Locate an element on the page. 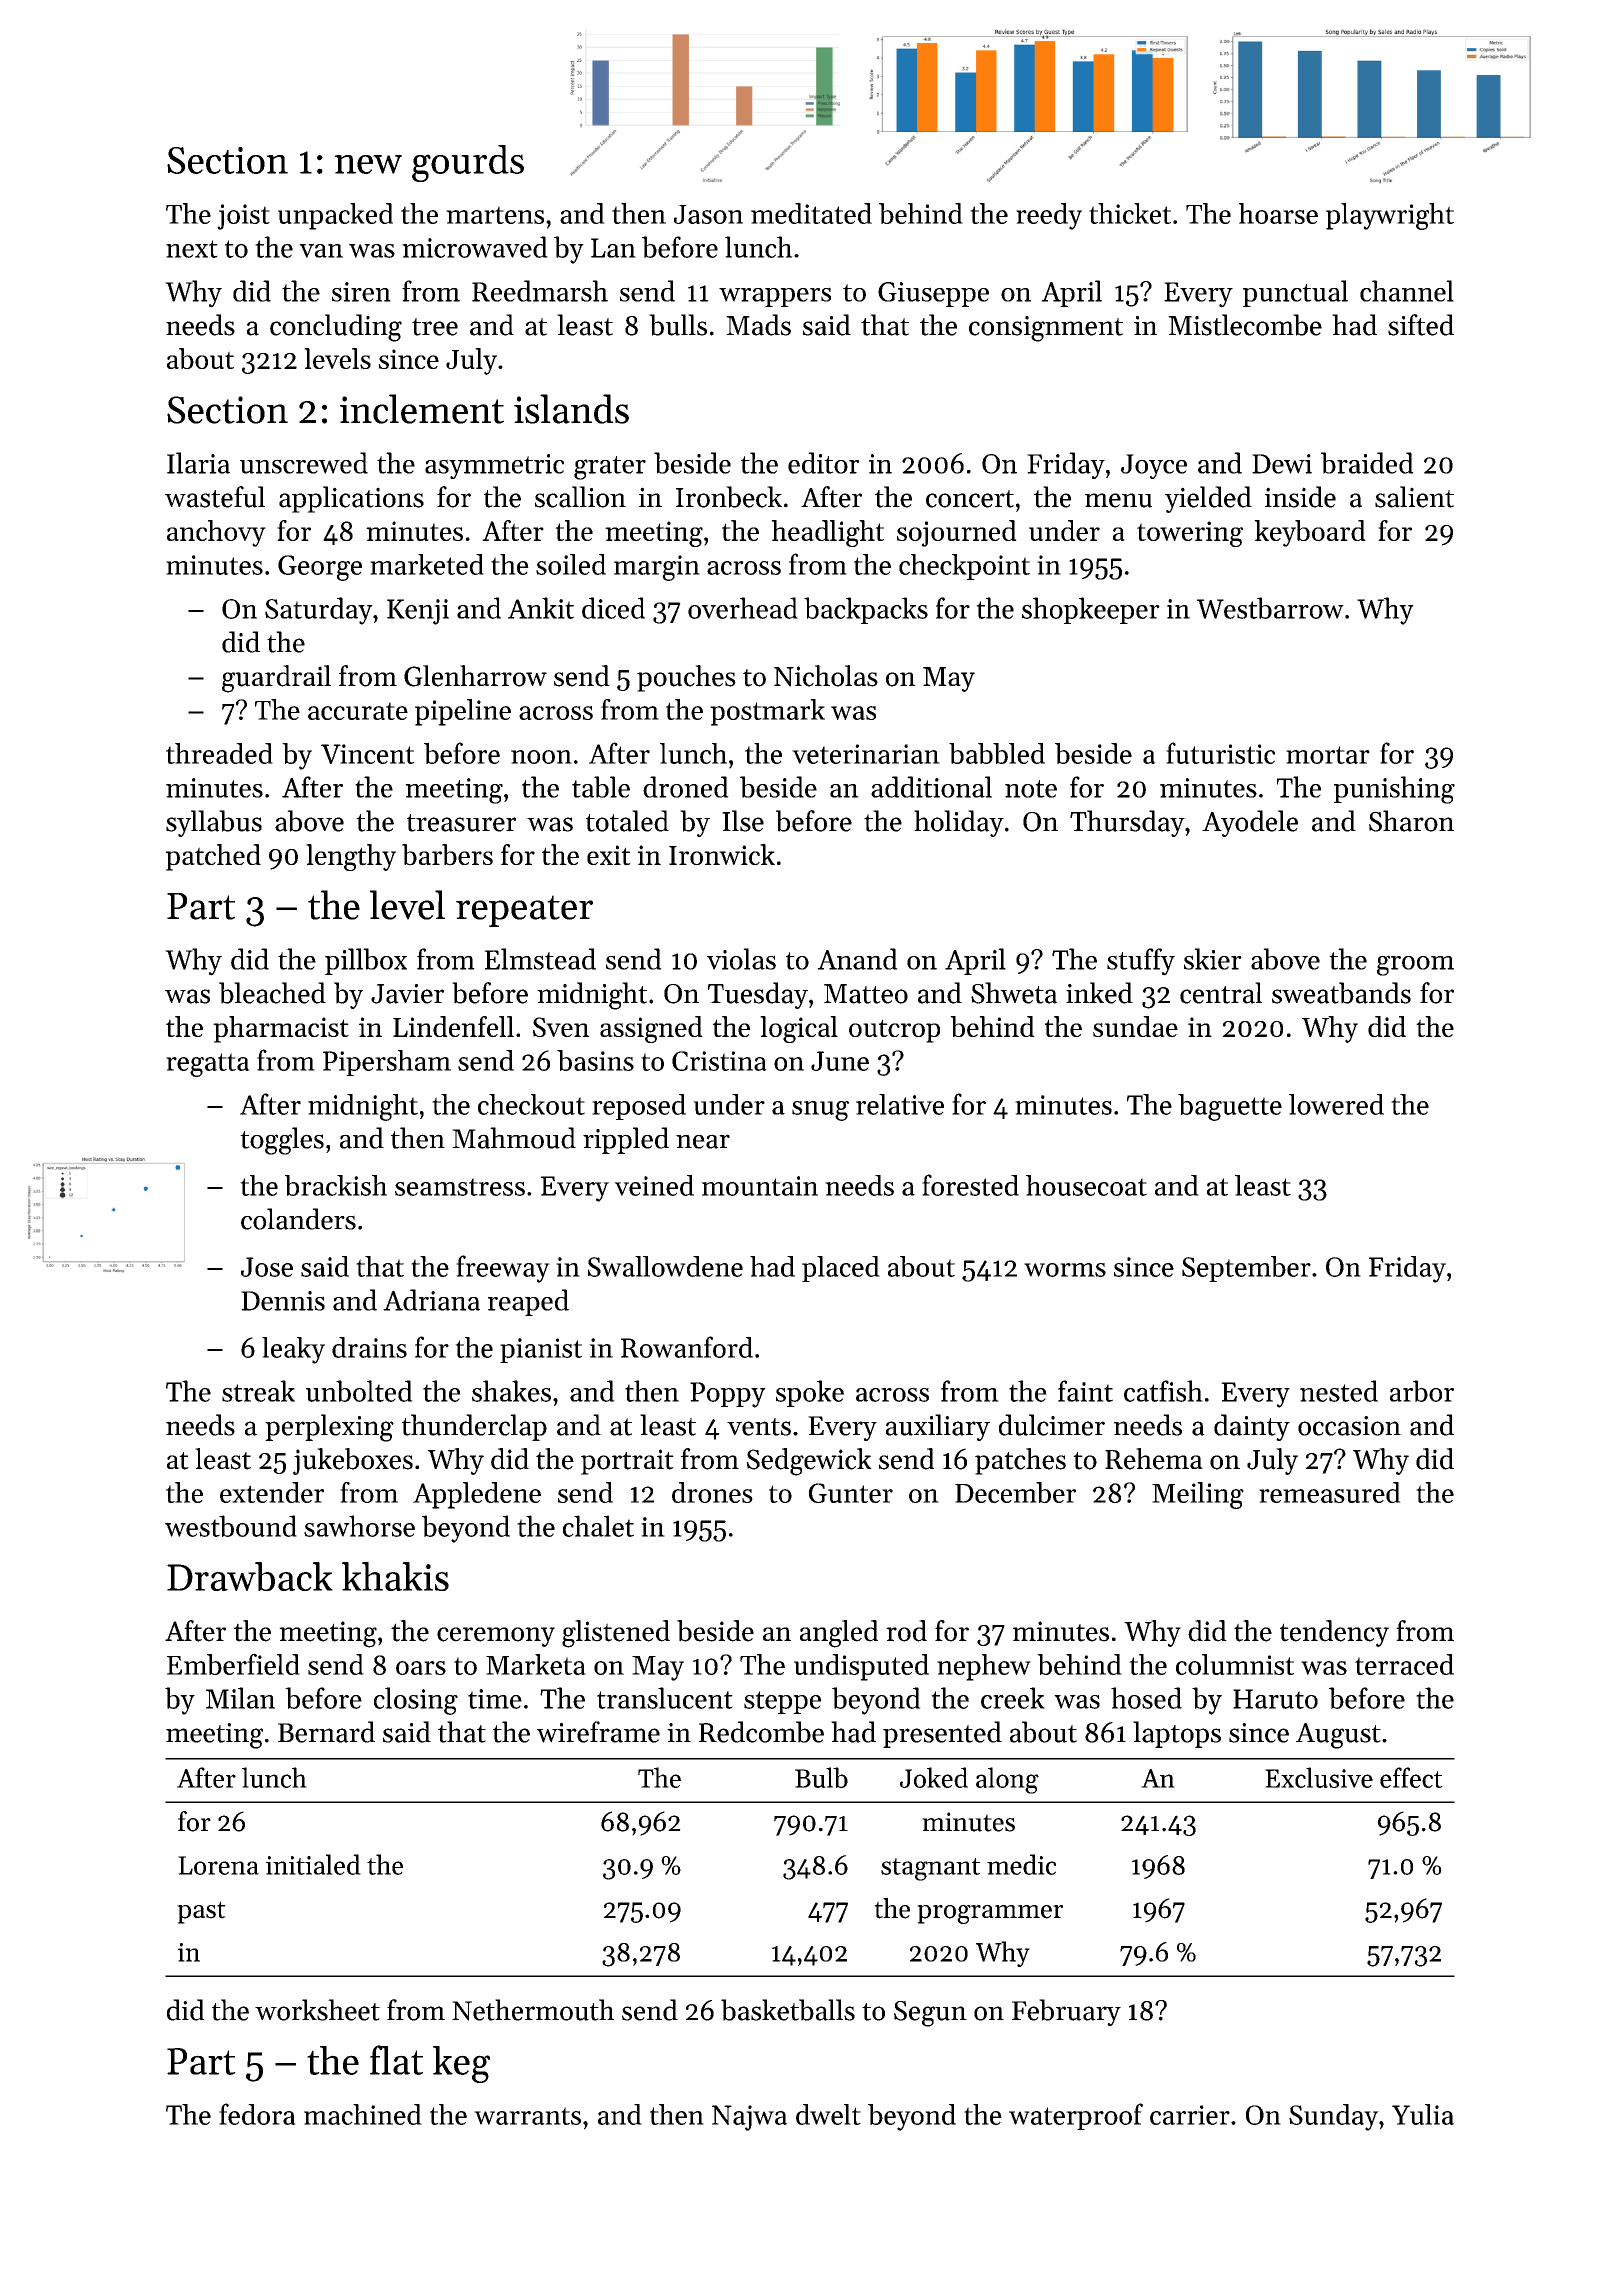  waterproof is located at coordinates (1076, 2116).
